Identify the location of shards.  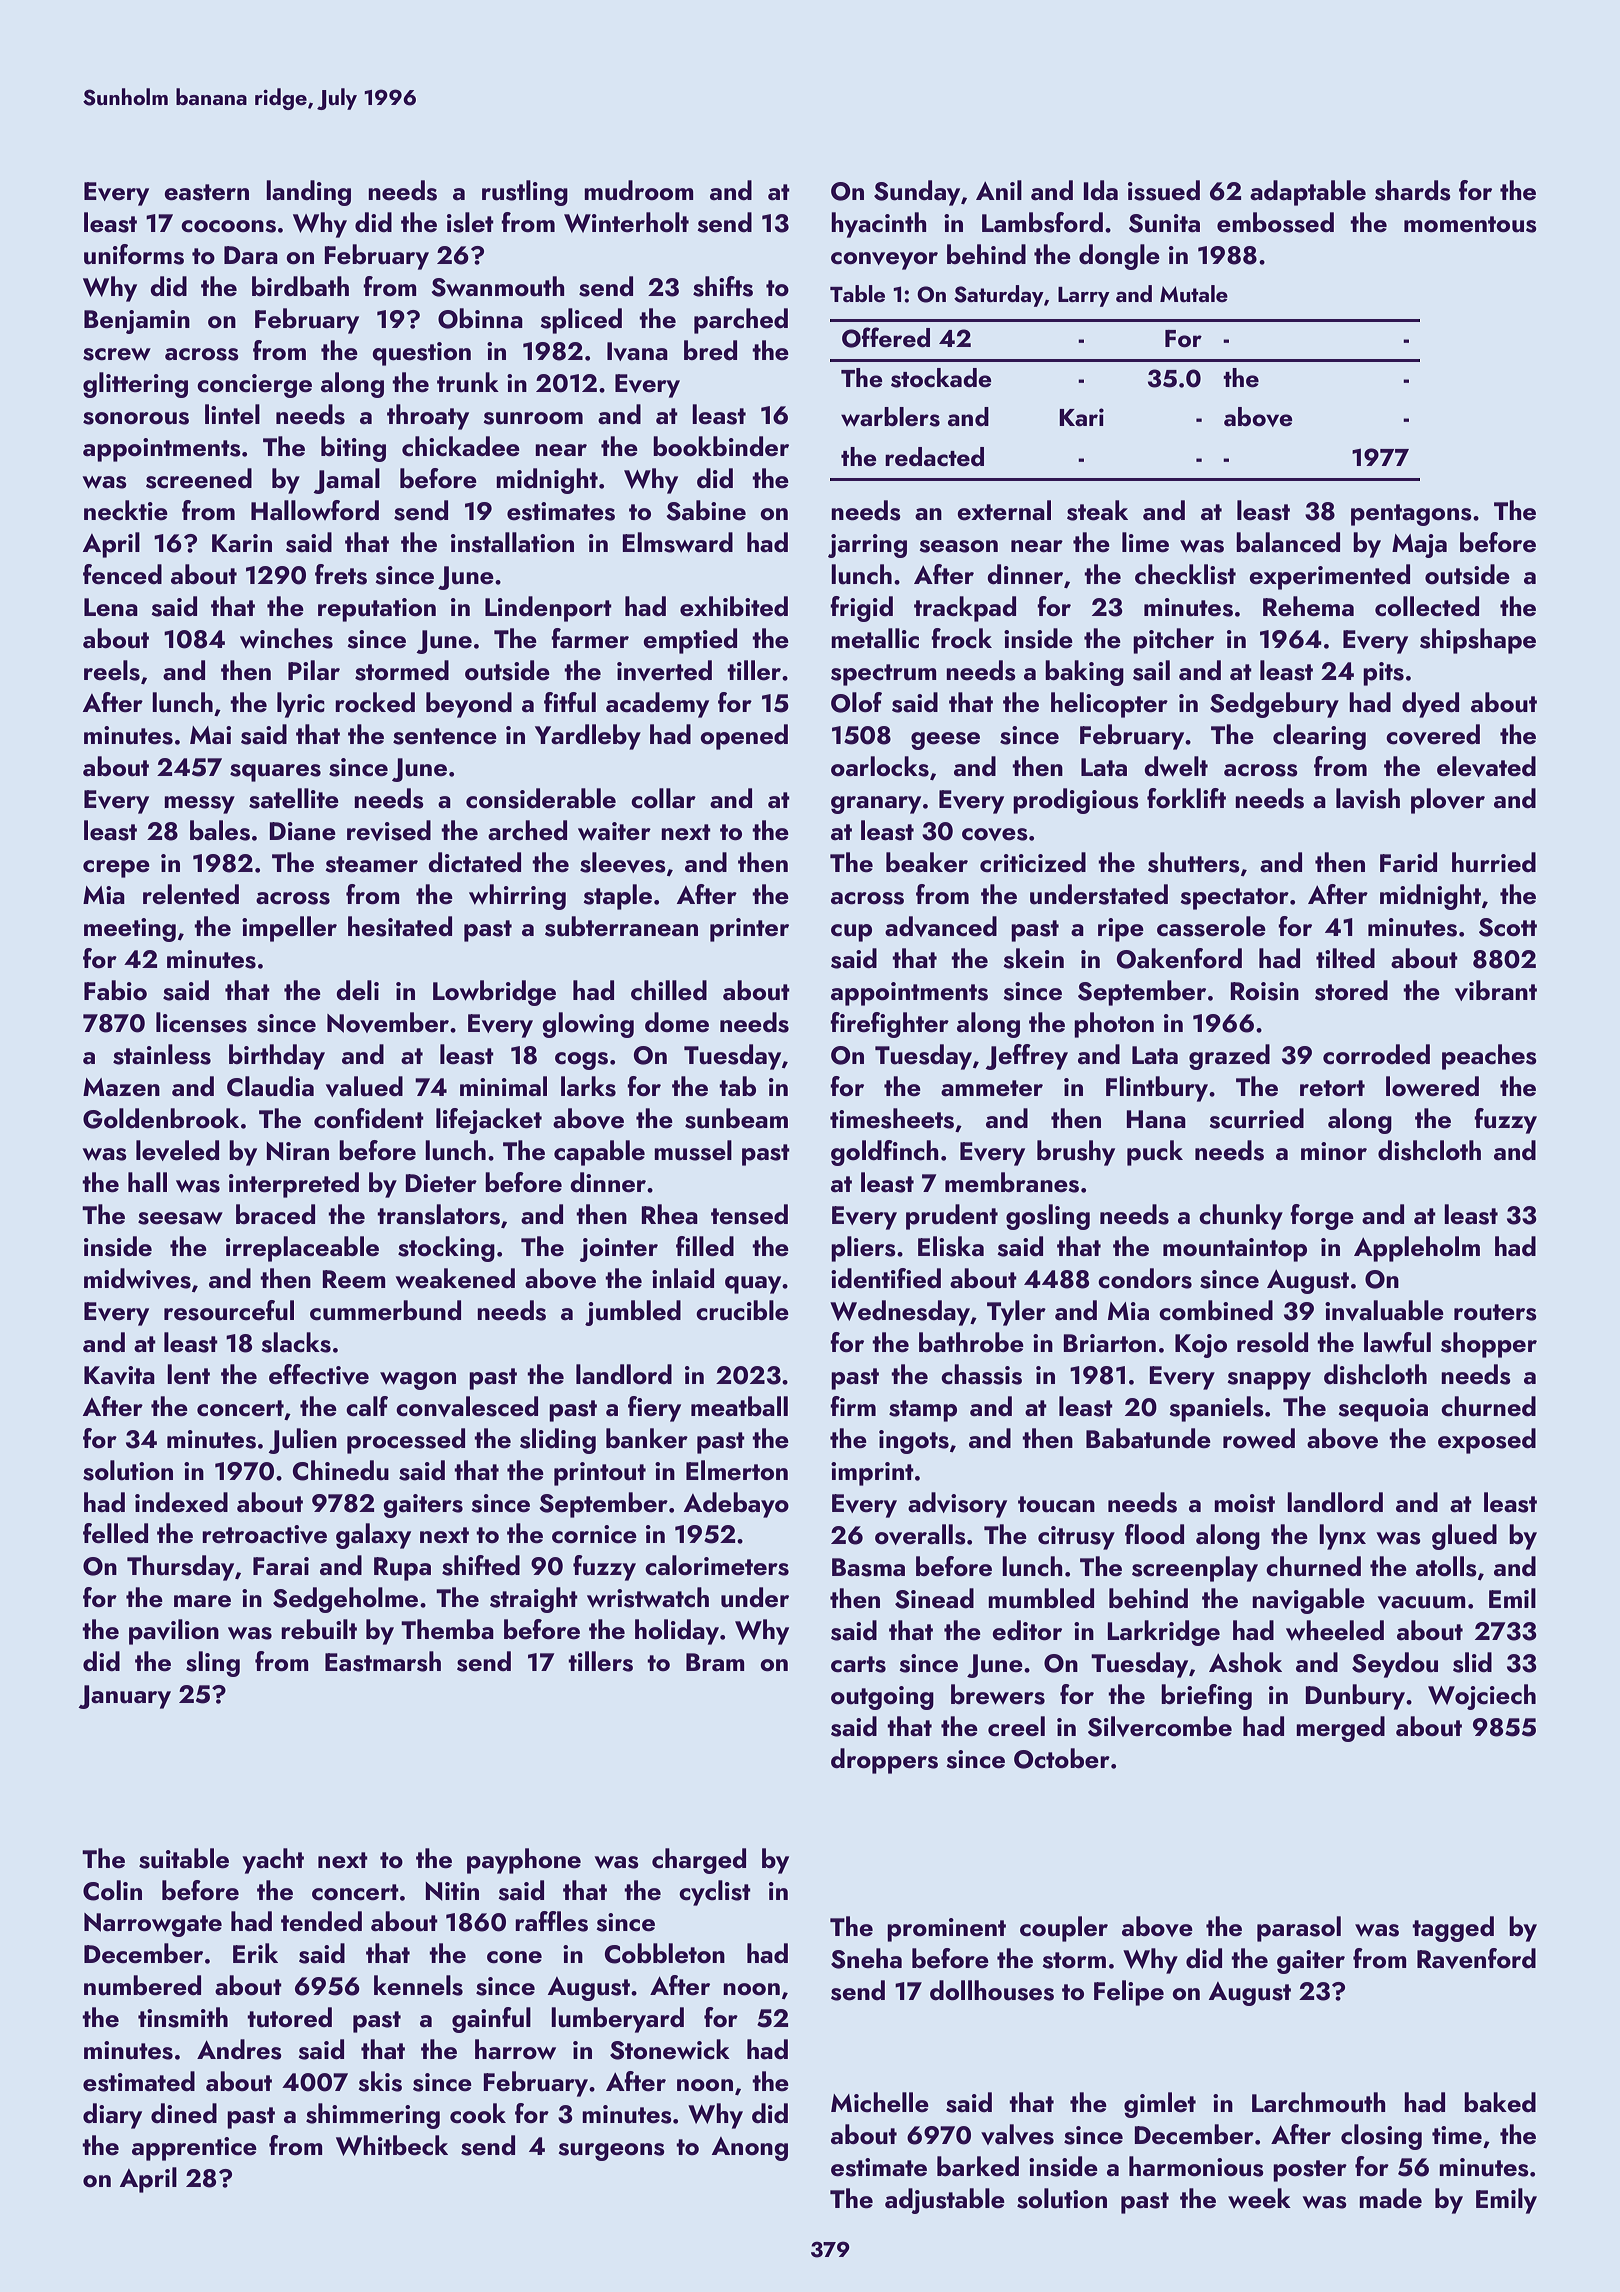
(1413, 190).
